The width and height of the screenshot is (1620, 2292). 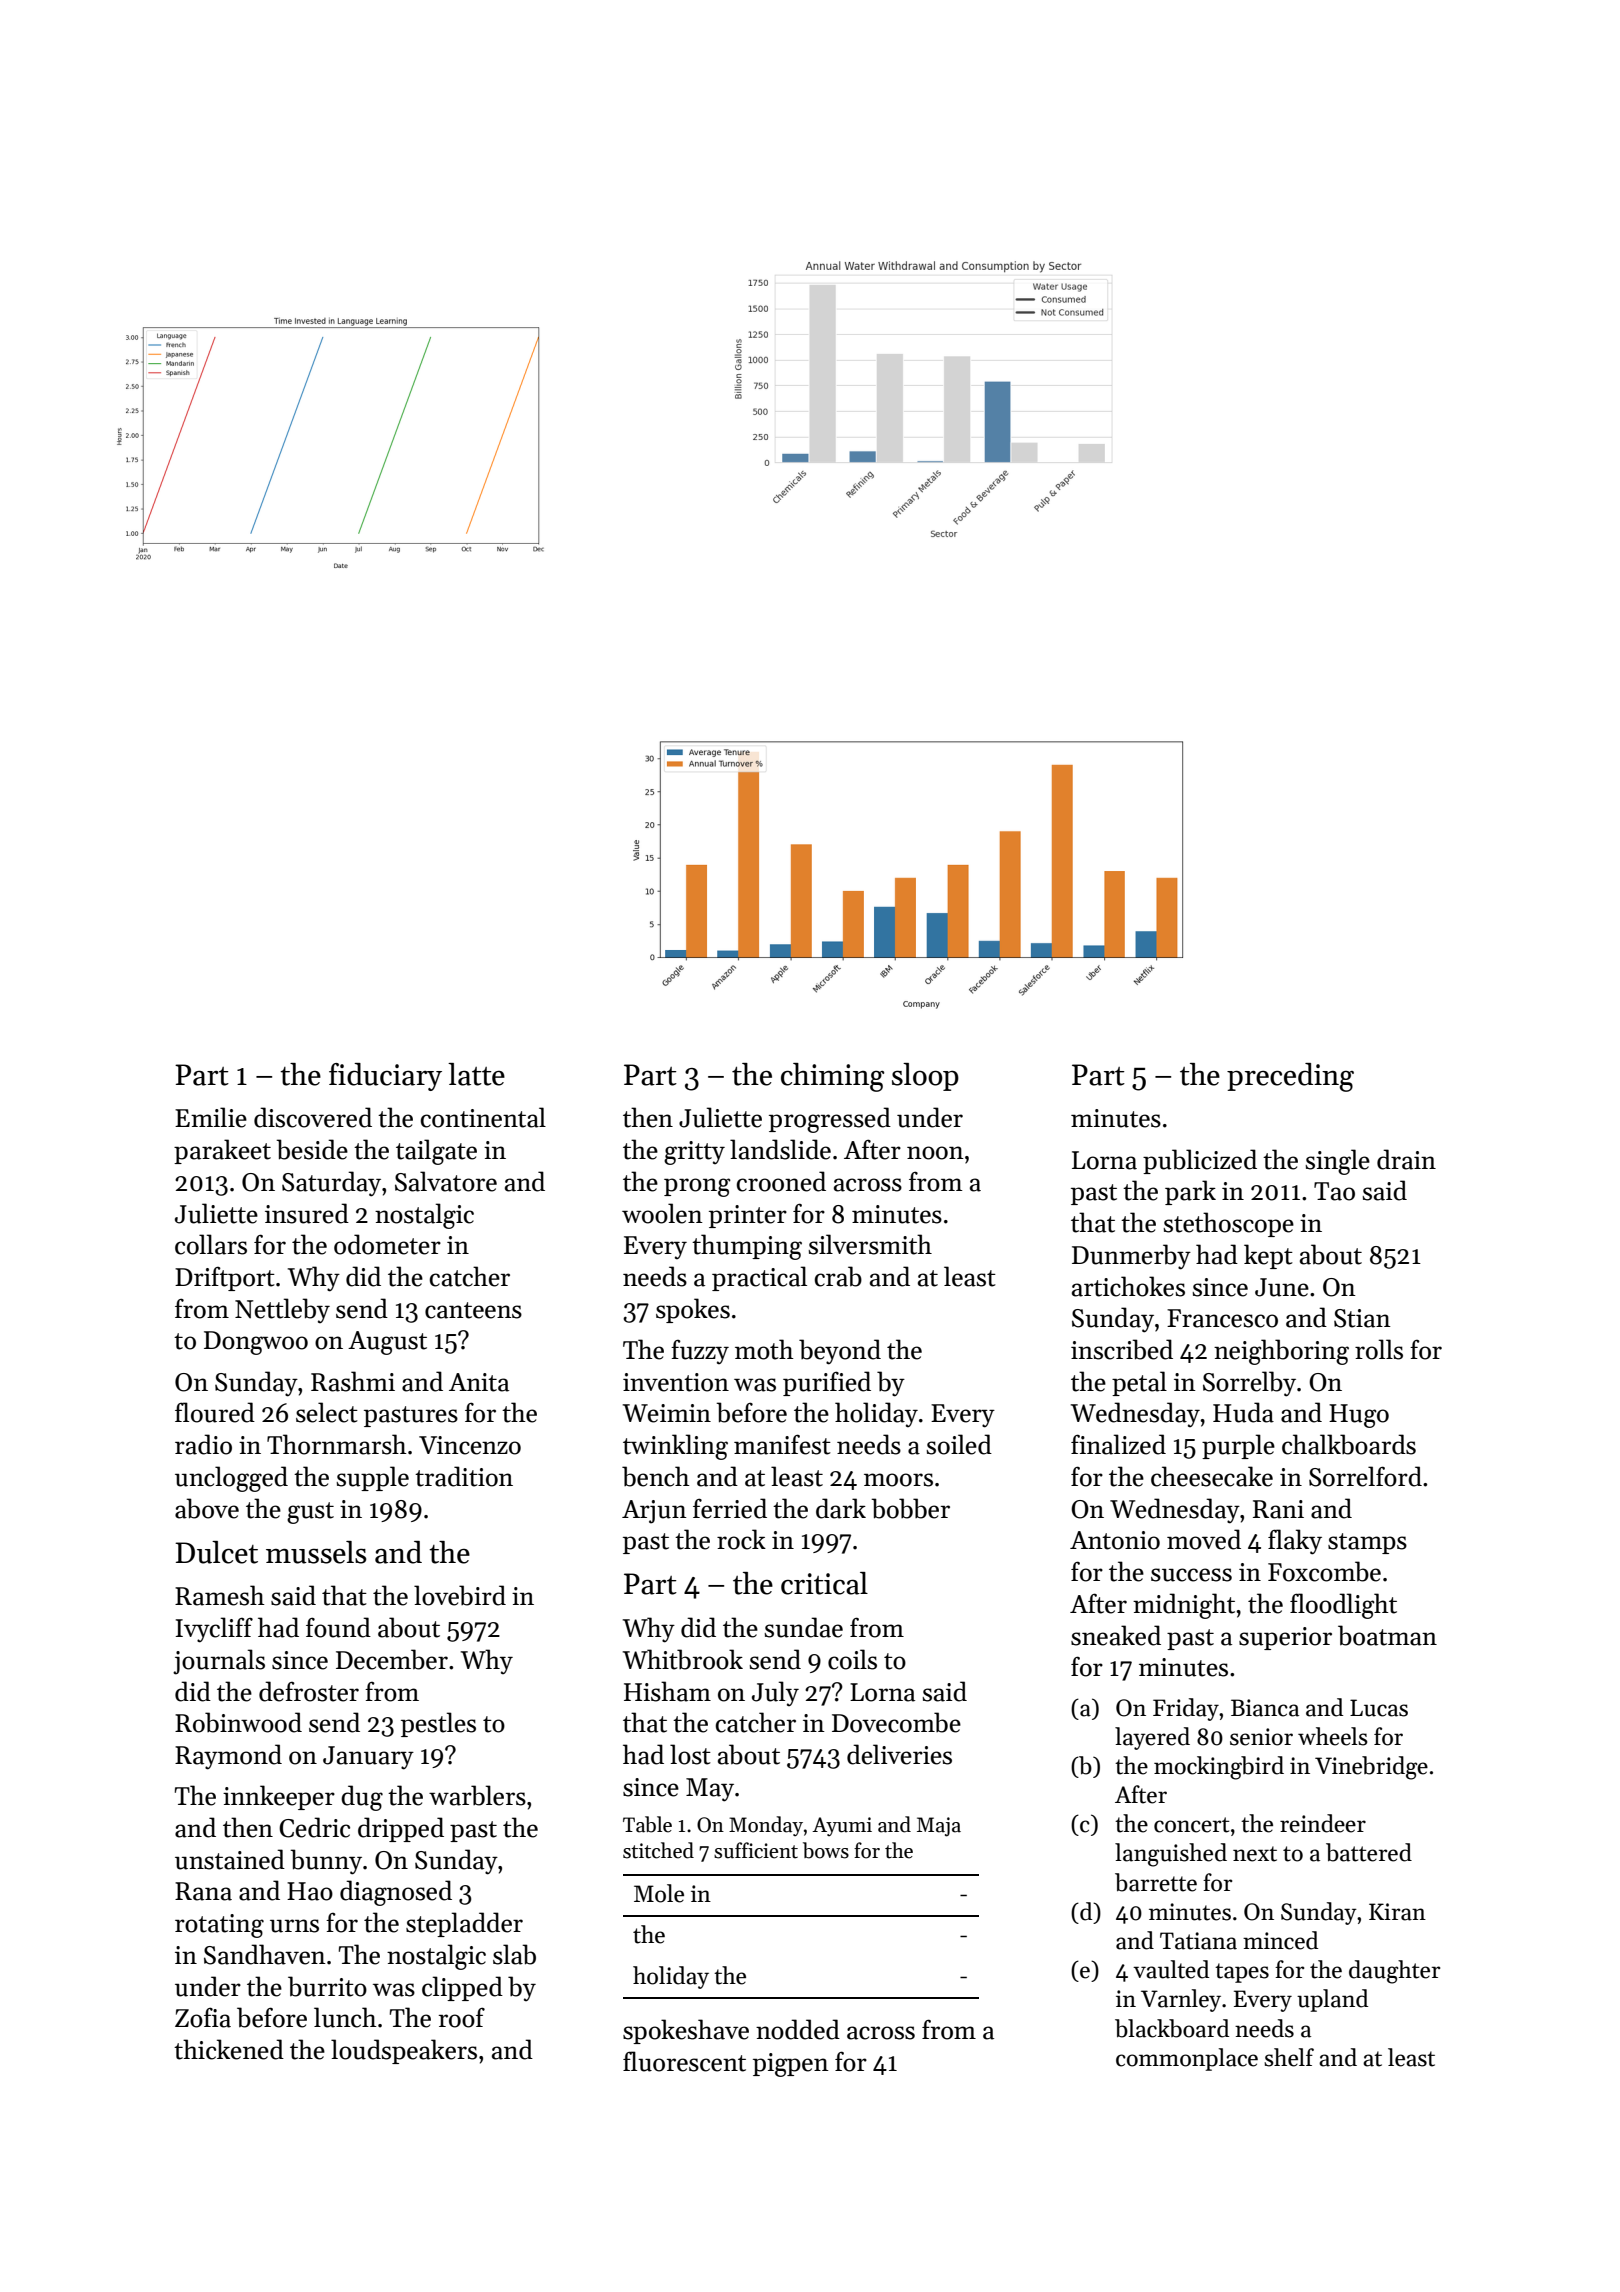 What do you see at coordinates (1255, 1854) in the screenshot?
I see `next` at bounding box center [1255, 1854].
